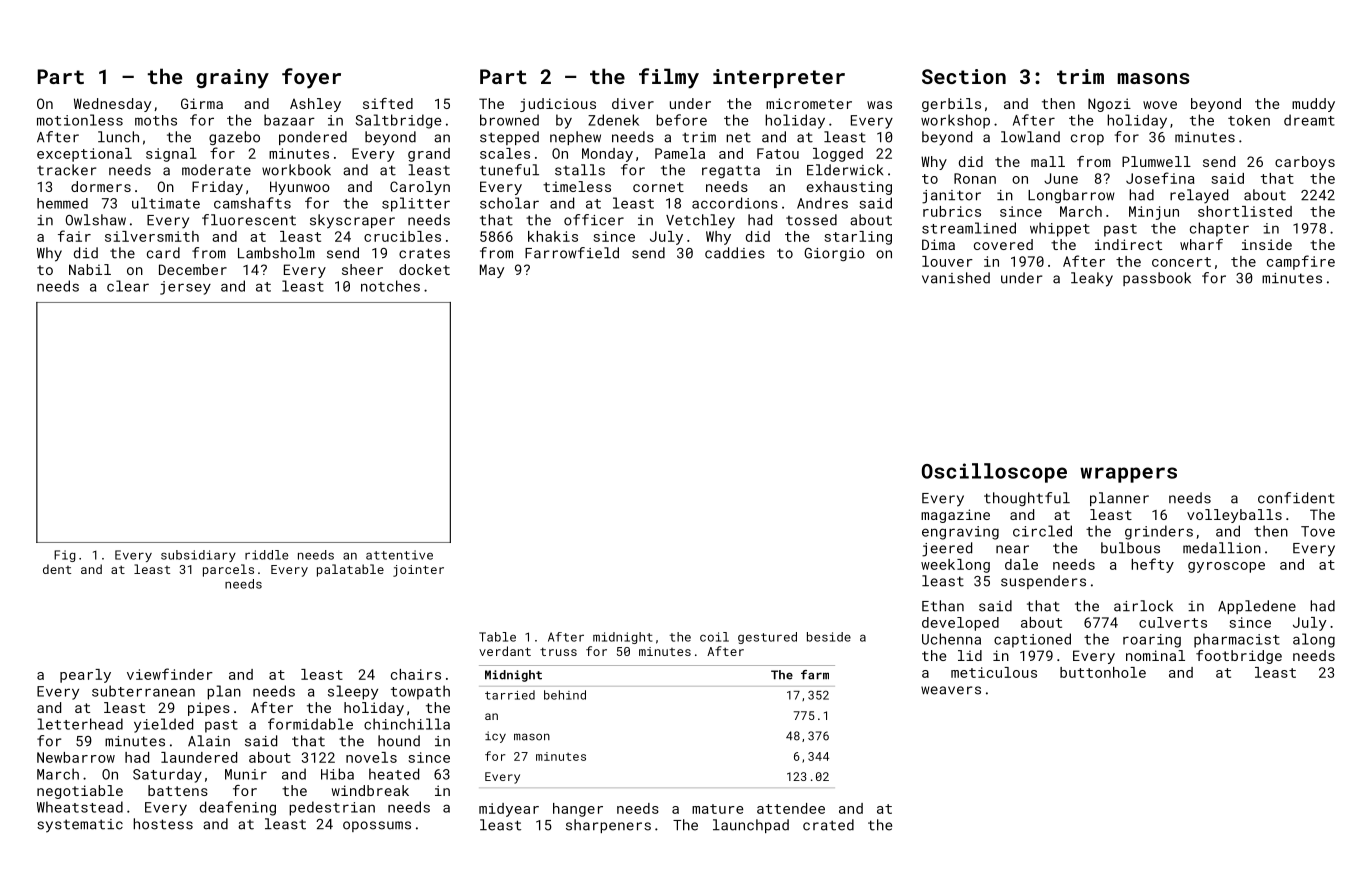 The image size is (1372, 887). I want to click on officer, so click(594, 220).
